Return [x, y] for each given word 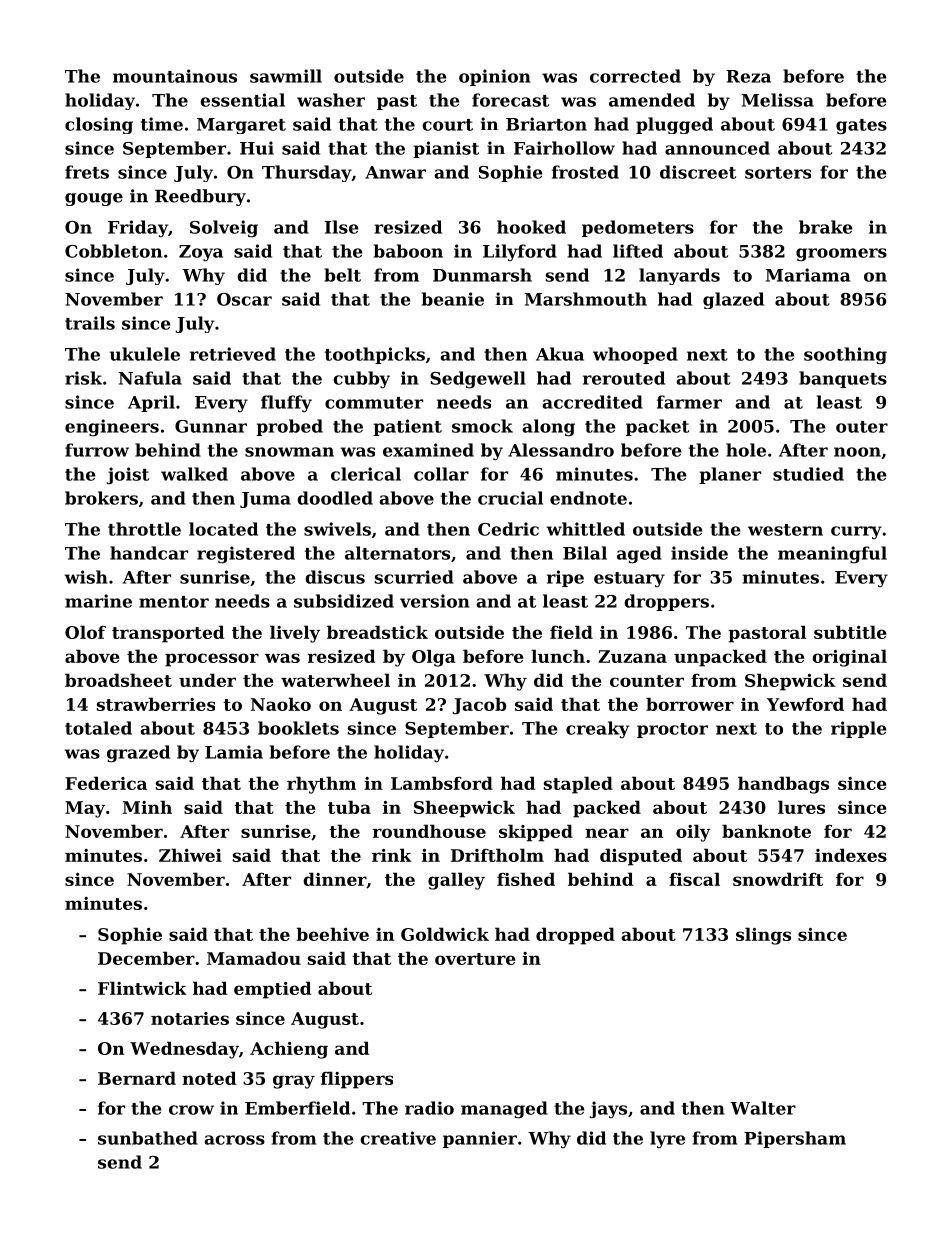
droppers [666, 602]
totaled [98, 728]
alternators [397, 553]
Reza [748, 76]
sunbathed [148, 1138]
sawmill [286, 76]
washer [331, 100]
